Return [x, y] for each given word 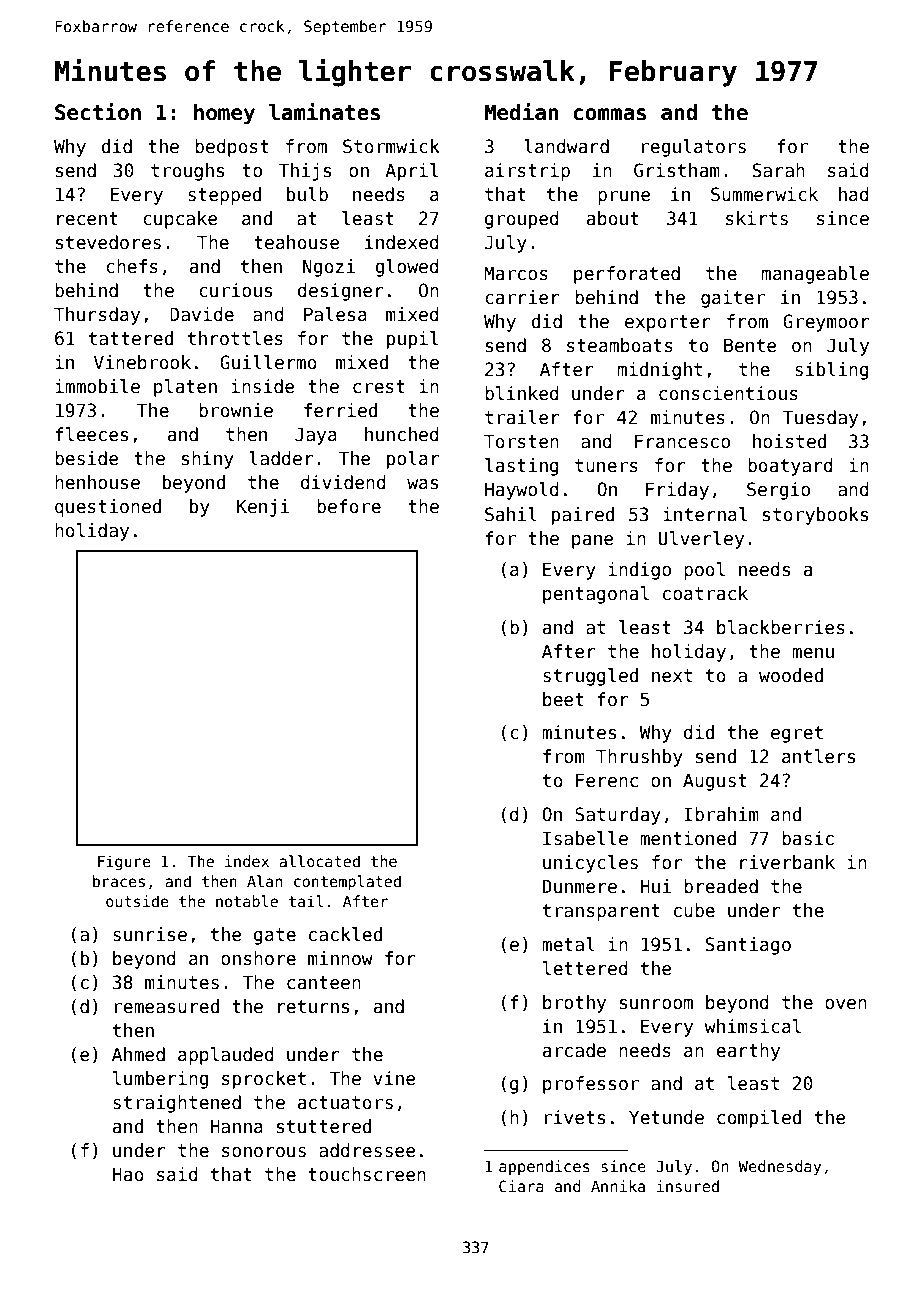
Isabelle [585, 838]
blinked [522, 393]
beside [86, 458]
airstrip [527, 172]
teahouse [296, 242]
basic [808, 838]
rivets [575, 1117]
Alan [264, 881]
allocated [319, 861]
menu [813, 653]
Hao [128, 1174]
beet [563, 699]
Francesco [682, 441]
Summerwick [764, 194]
